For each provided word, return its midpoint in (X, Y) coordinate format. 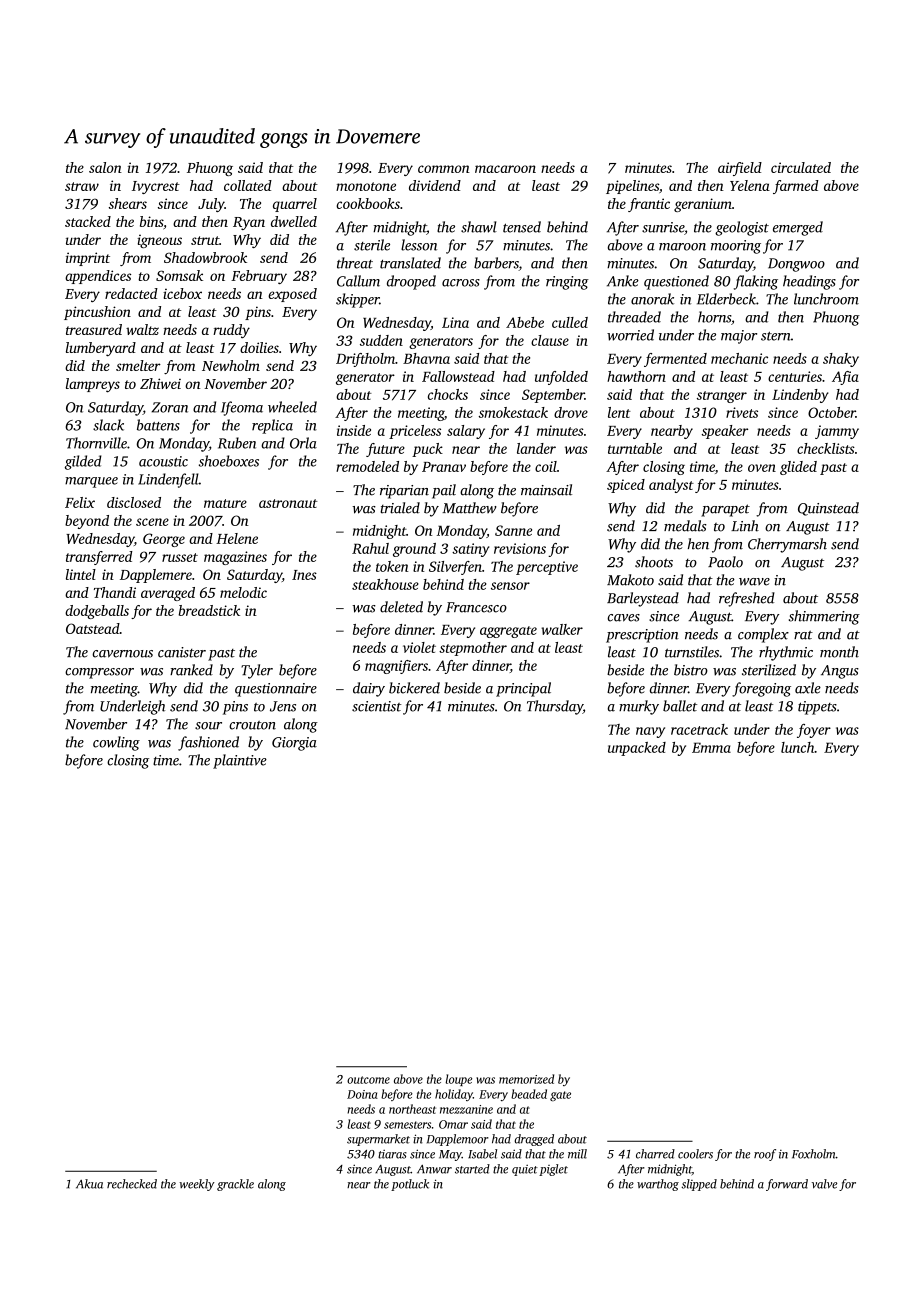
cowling (116, 743)
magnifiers (396, 667)
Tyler (257, 671)
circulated (801, 167)
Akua (89, 1184)
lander (536, 448)
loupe (458, 1080)
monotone (366, 186)
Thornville (96, 443)
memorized (526, 1079)
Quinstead (828, 509)
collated (248, 185)
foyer (814, 731)
